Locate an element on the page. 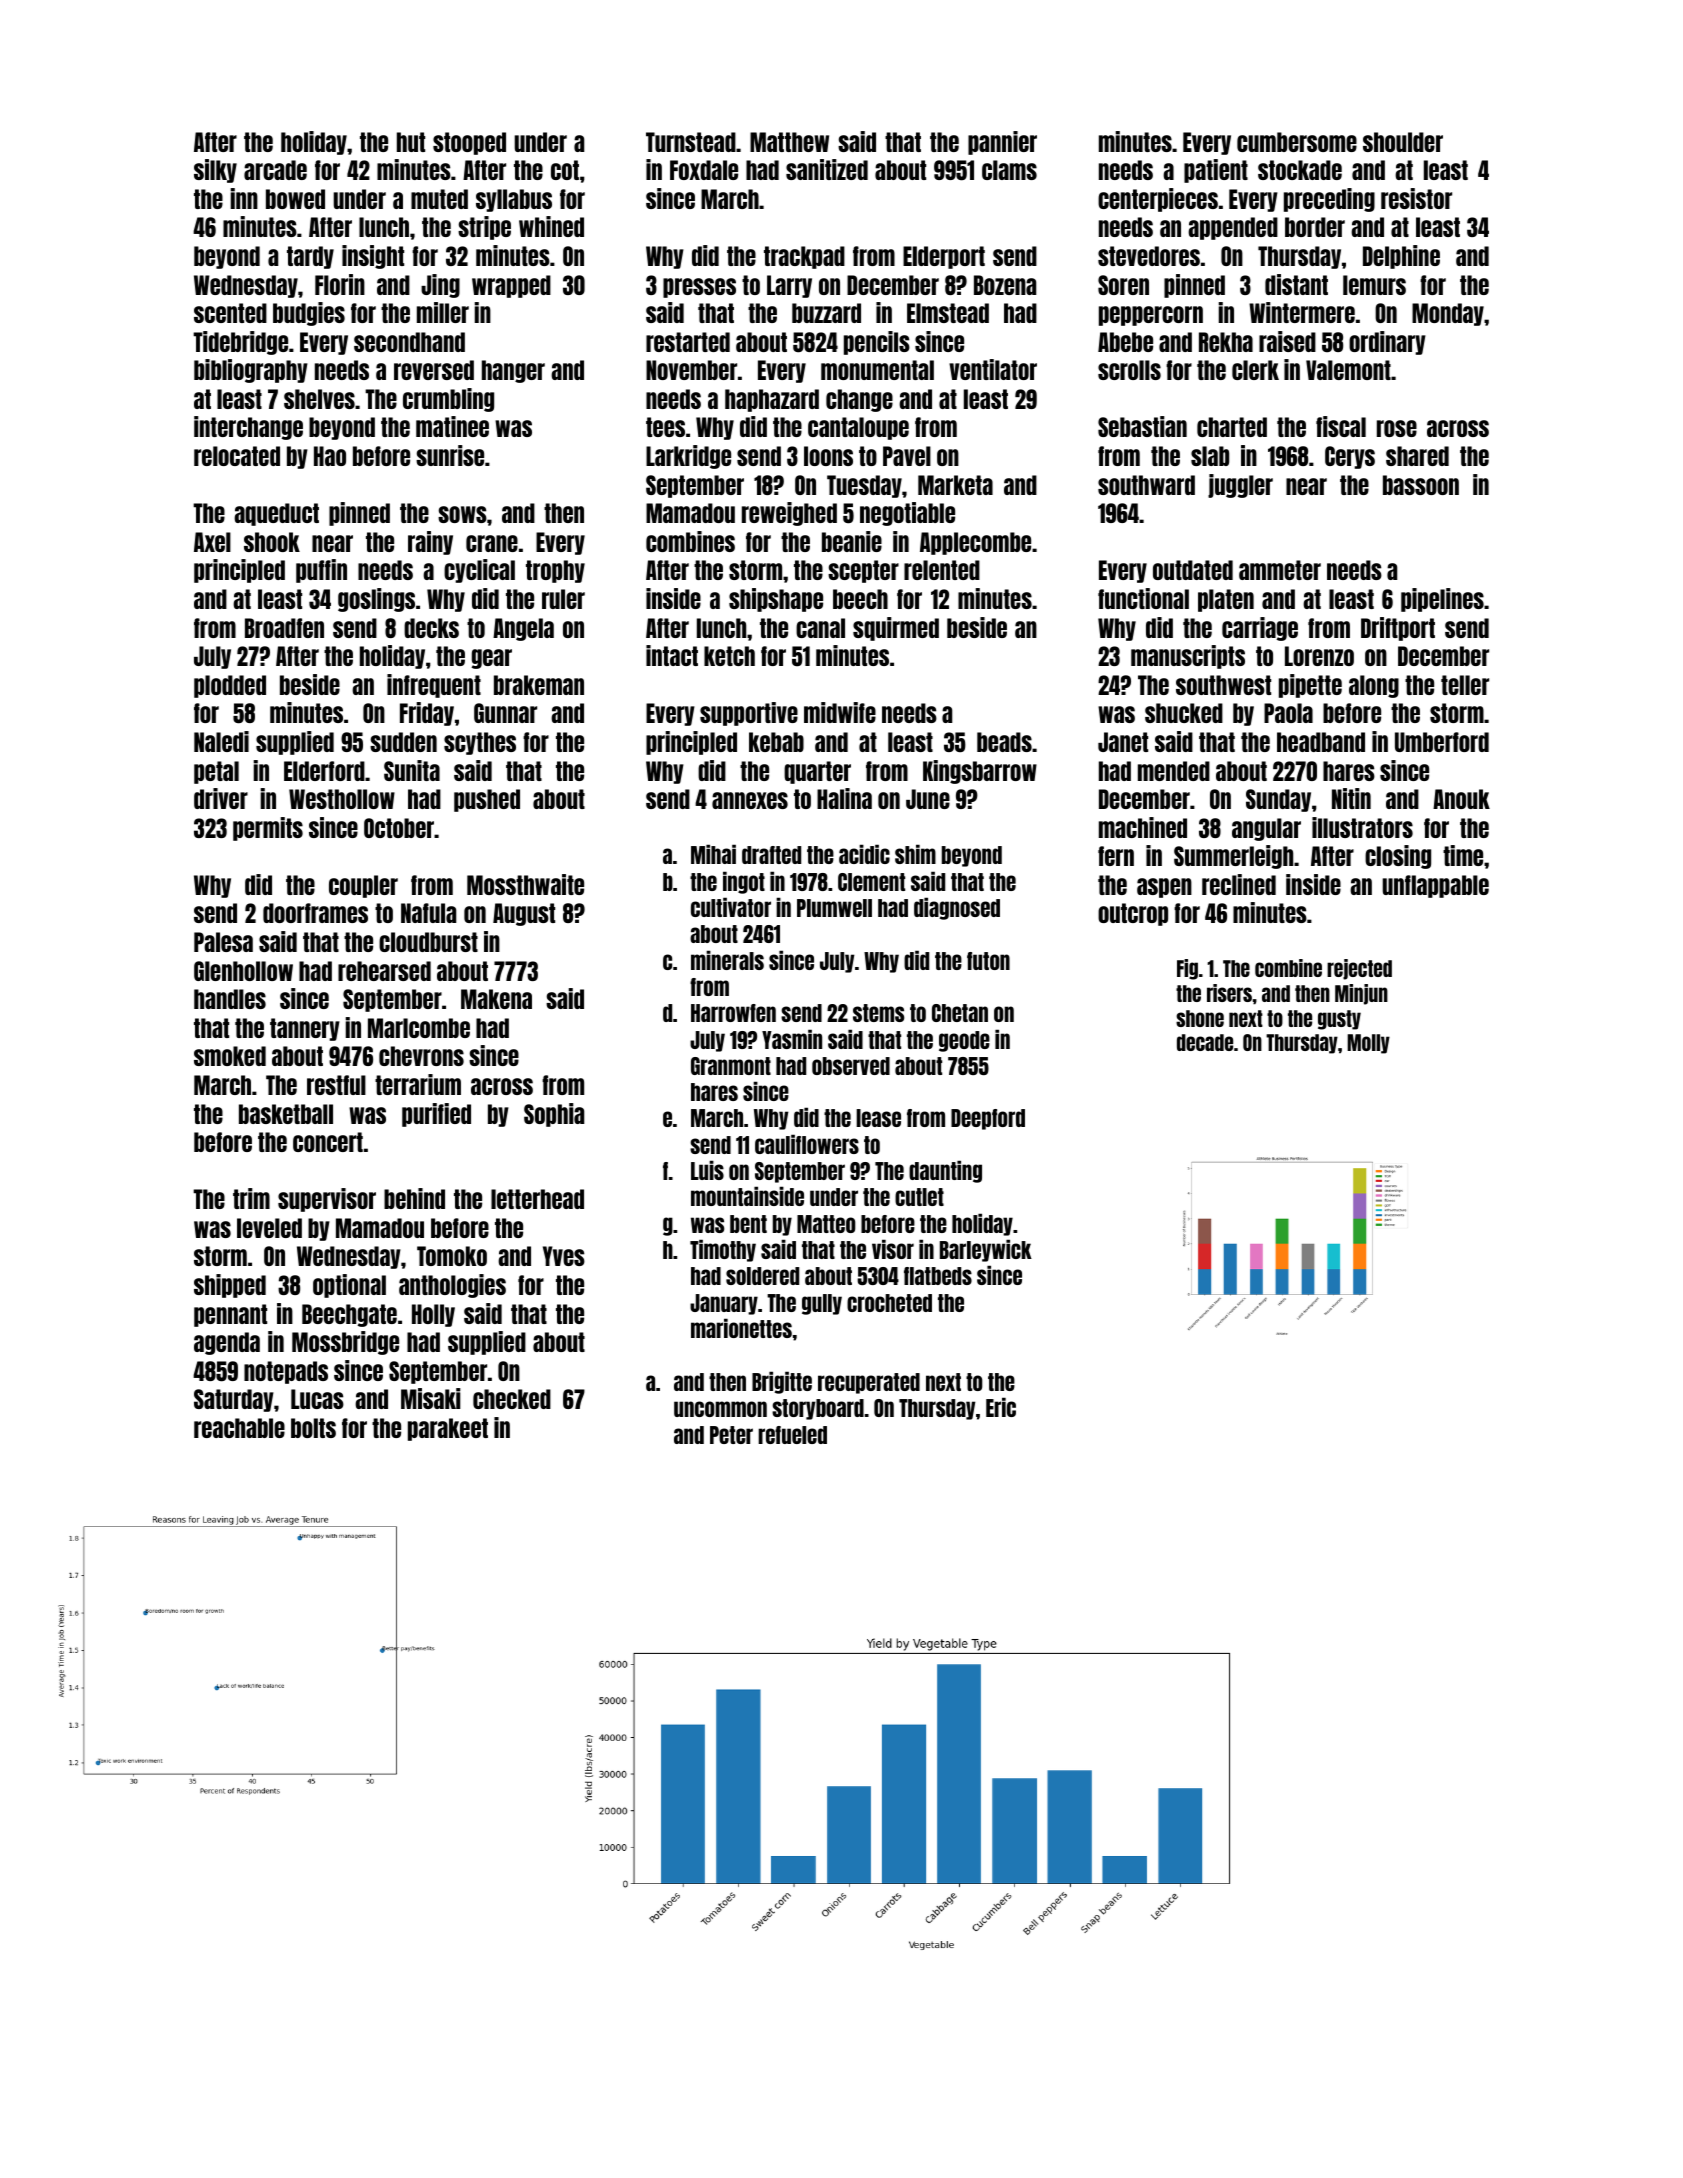 The width and height of the page is (1683, 2178). minerals is located at coordinates (727, 960).
